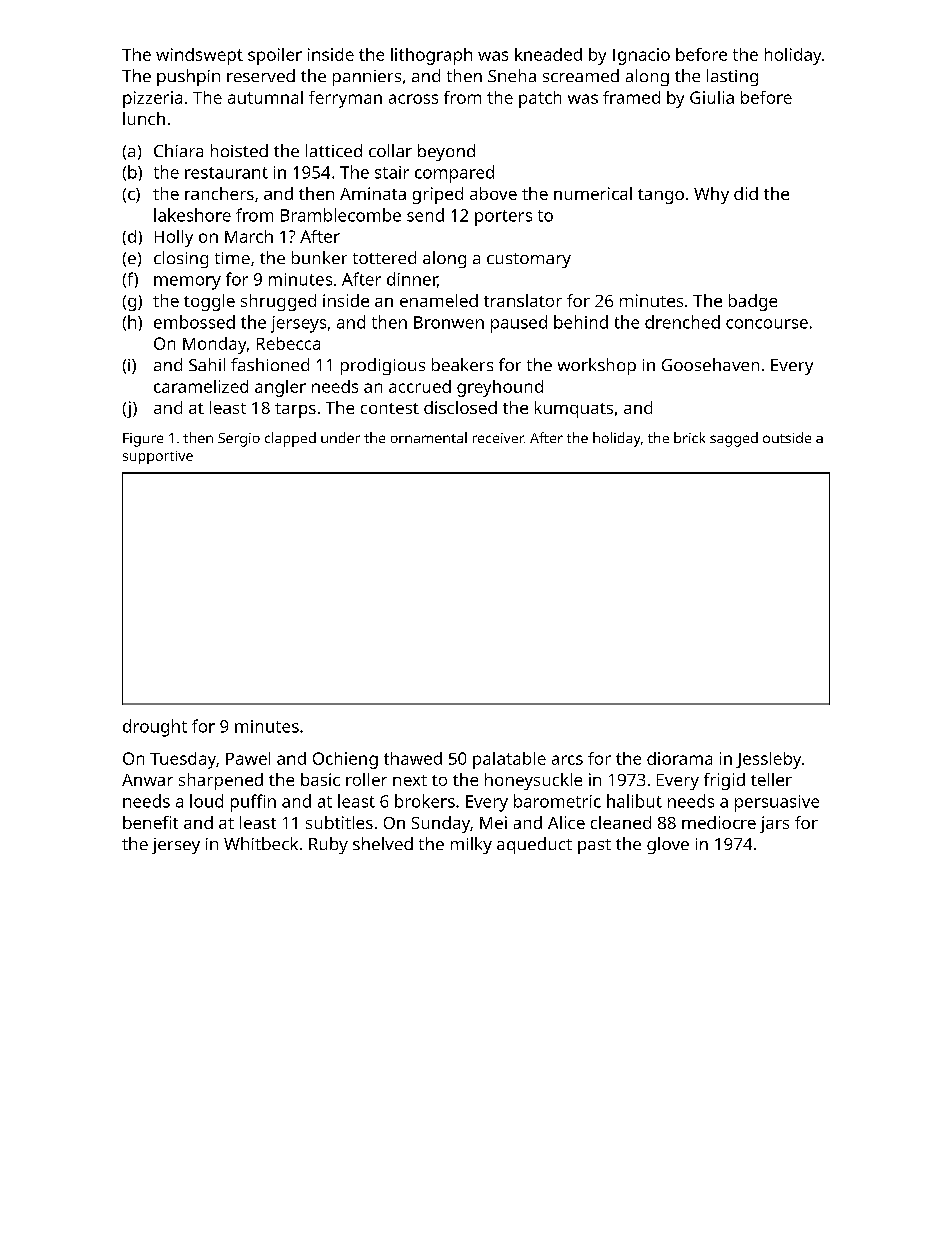  What do you see at coordinates (340, 437) in the screenshot?
I see `under` at bounding box center [340, 437].
